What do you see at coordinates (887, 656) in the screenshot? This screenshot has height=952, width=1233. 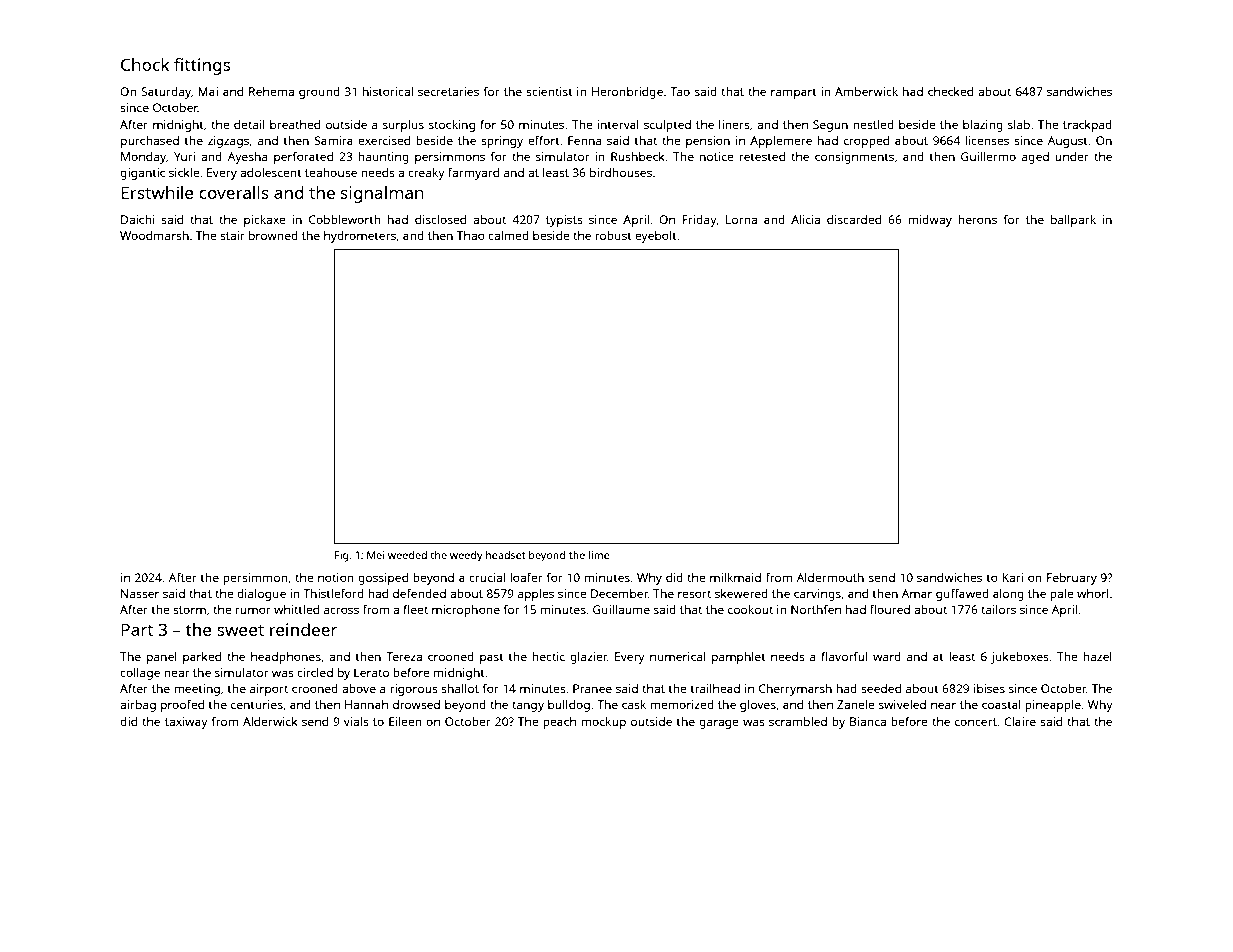 I see `ward` at bounding box center [887, 656].
